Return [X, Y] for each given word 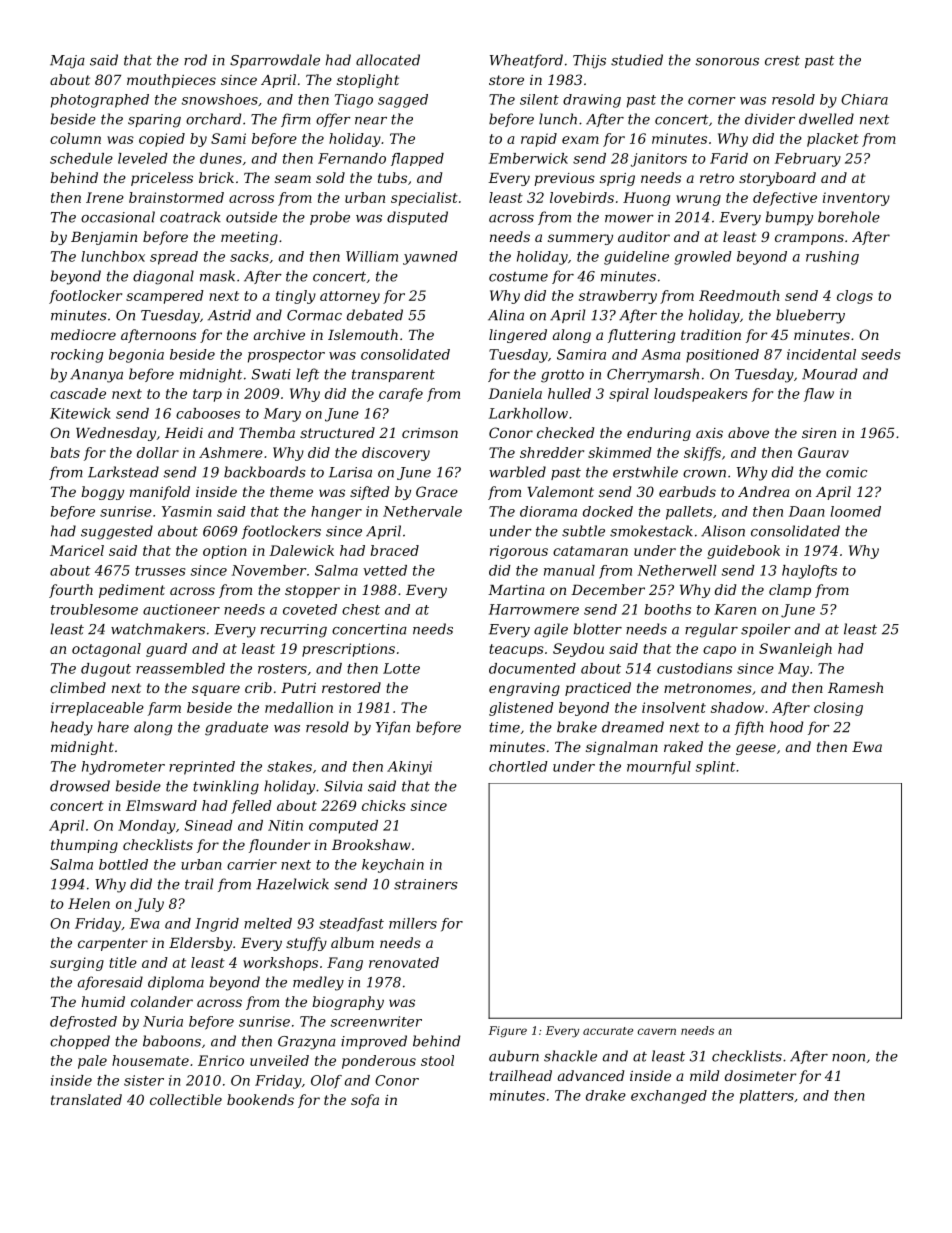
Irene [105, 197]
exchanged [669, 1097]
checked [565, 432]
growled [703, 258]
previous [564, 179]
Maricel [77, 550]
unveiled [279, 1060]
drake [606, 1095]
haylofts [809, 572]
